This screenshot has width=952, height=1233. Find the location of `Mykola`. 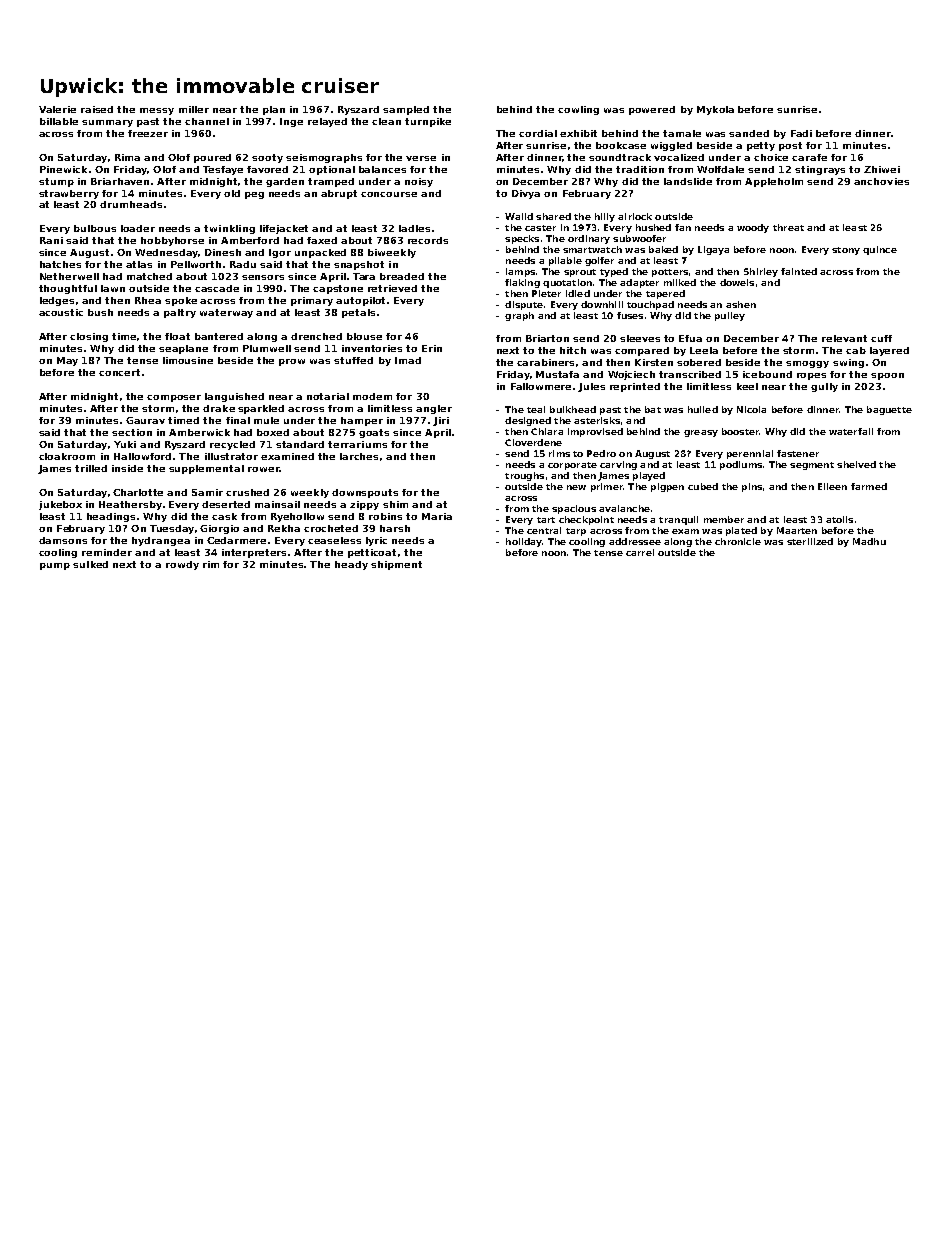

Mykola is located at coordinates (715, 110).
